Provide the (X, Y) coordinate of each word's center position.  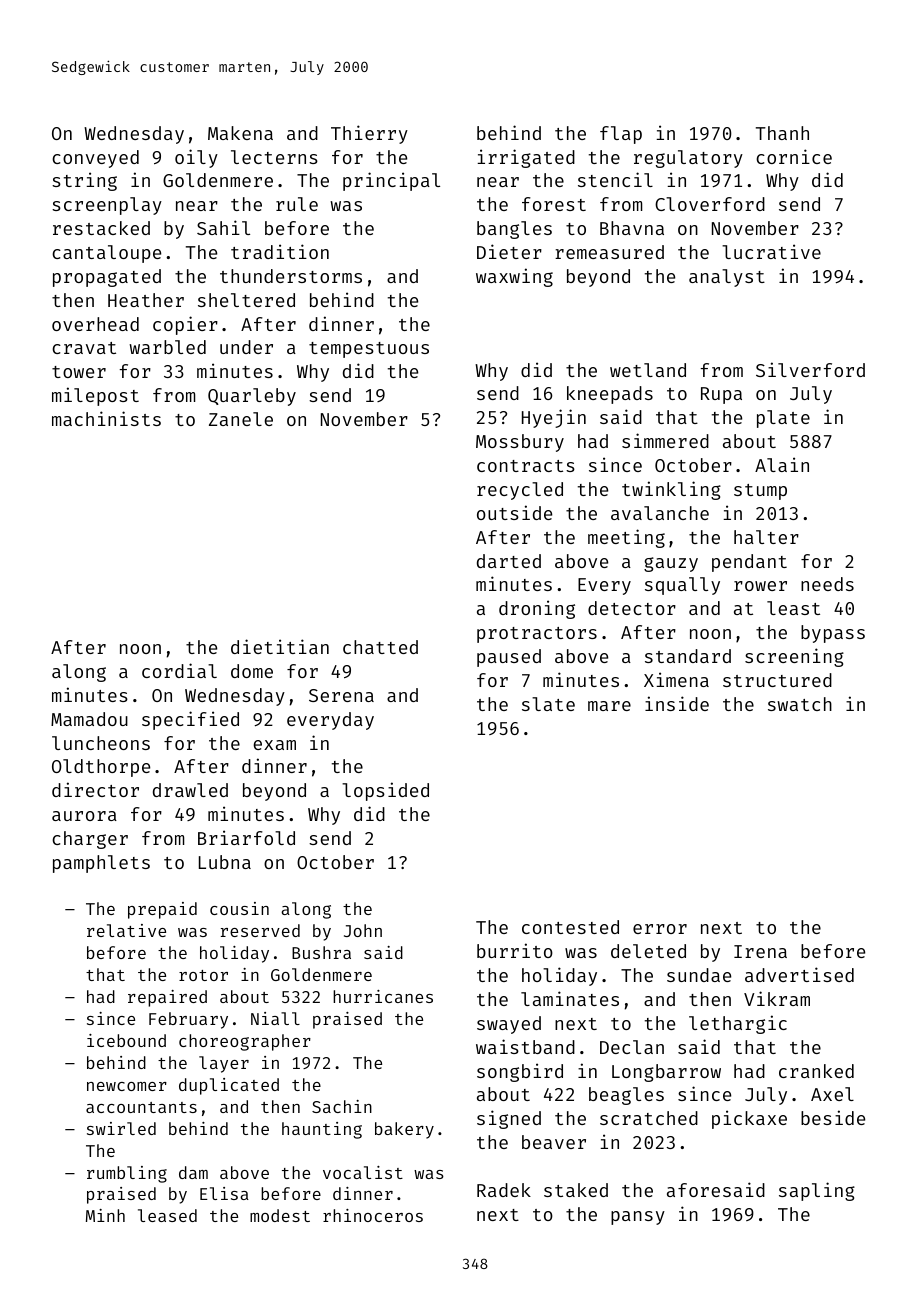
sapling (817, 1191)
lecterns (274, 157)
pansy (638, 1218)
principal (391, 181)
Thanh (782, 133)
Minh (105, 1215)
